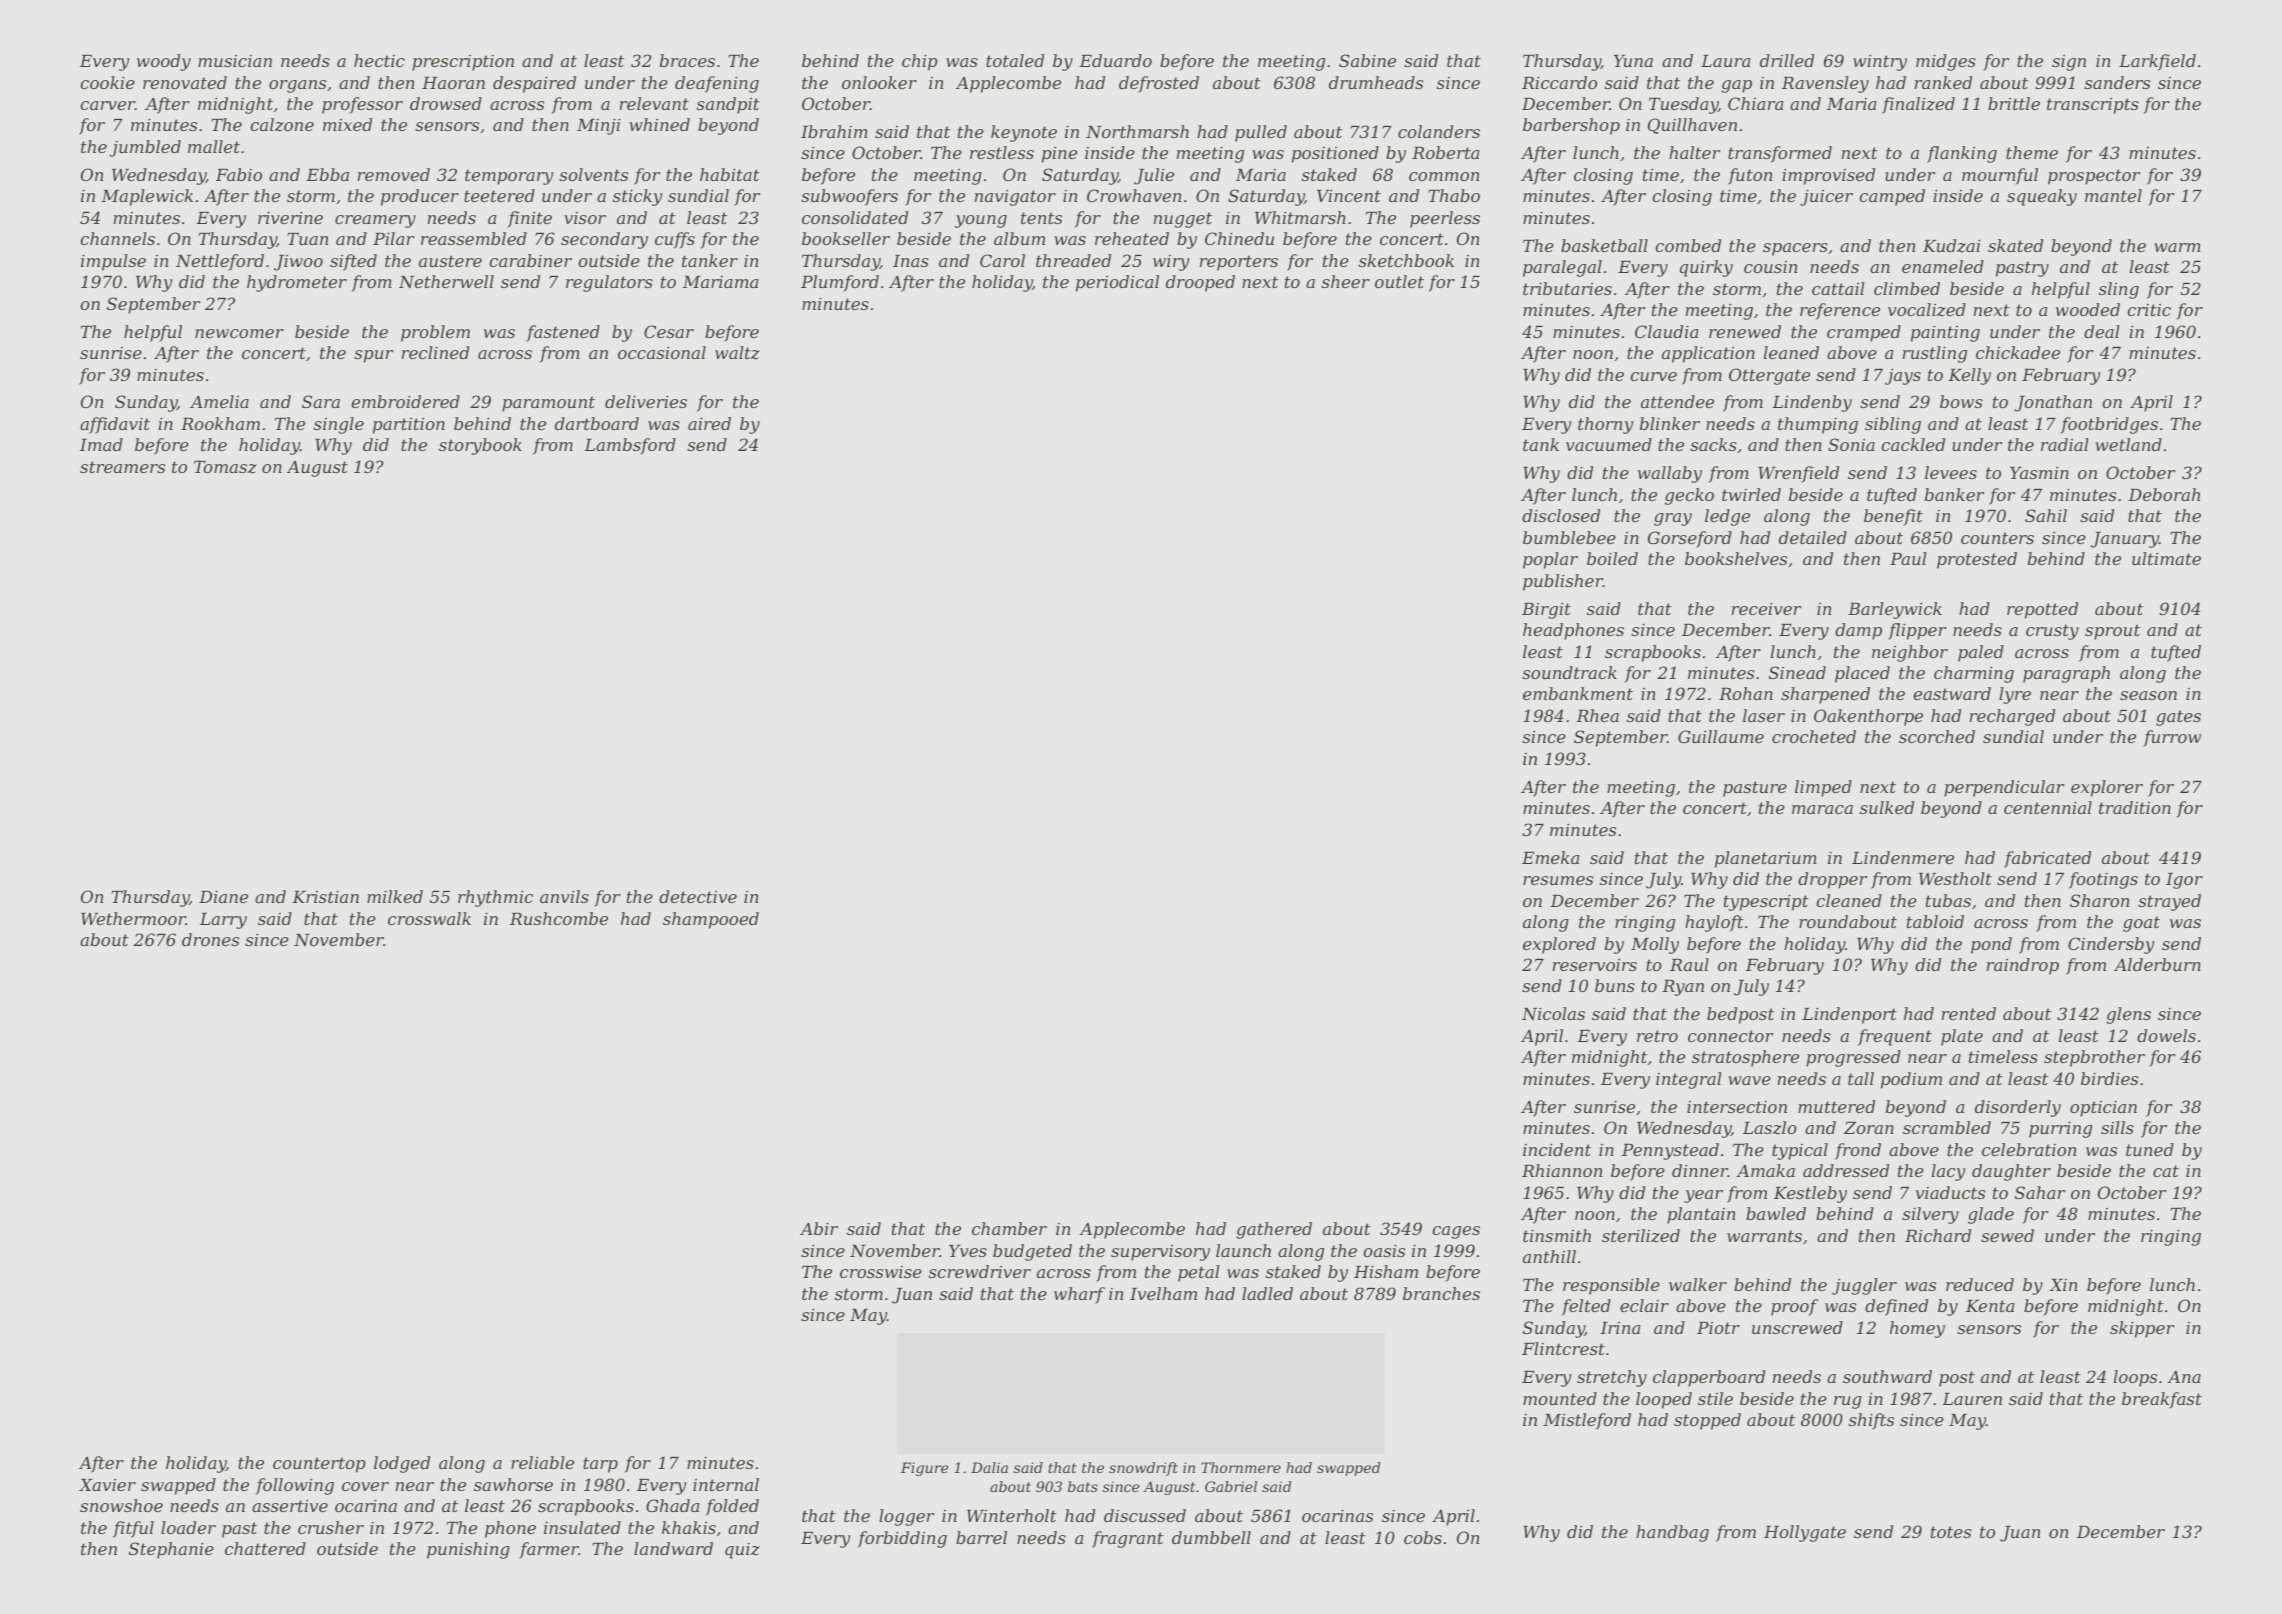  I want to click on midges, so click(1946, 62).
